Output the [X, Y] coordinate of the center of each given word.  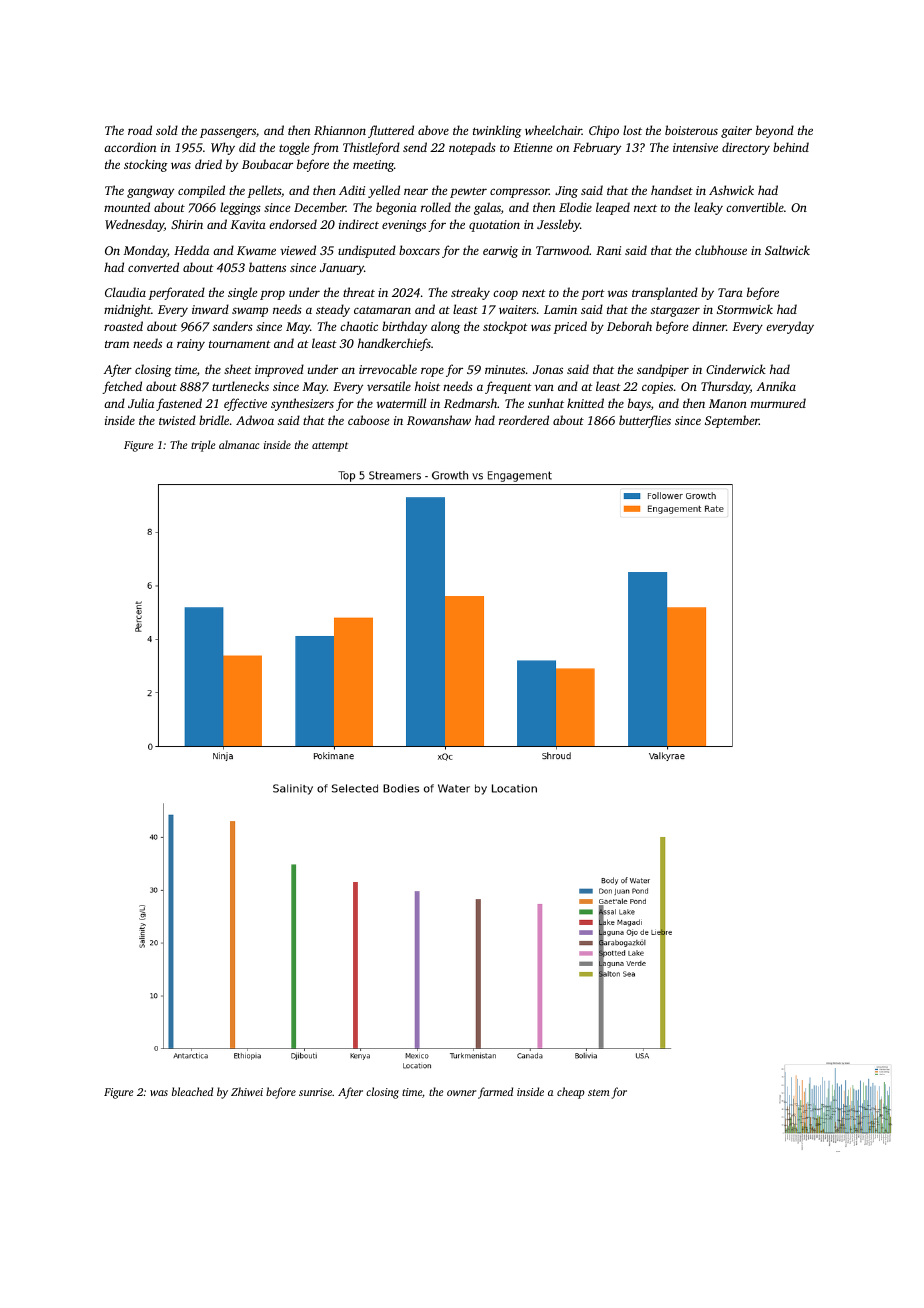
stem [599, 1092]
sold [167, 130]
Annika [776, 386]
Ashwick [731, 190]
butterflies [645, 421]
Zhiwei [247, 1091]
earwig [500, 252]
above [433, 130]
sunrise [315, 1092]
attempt [330, 447]
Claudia [125, 292]
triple [203, 446]
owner [461, 1093]
